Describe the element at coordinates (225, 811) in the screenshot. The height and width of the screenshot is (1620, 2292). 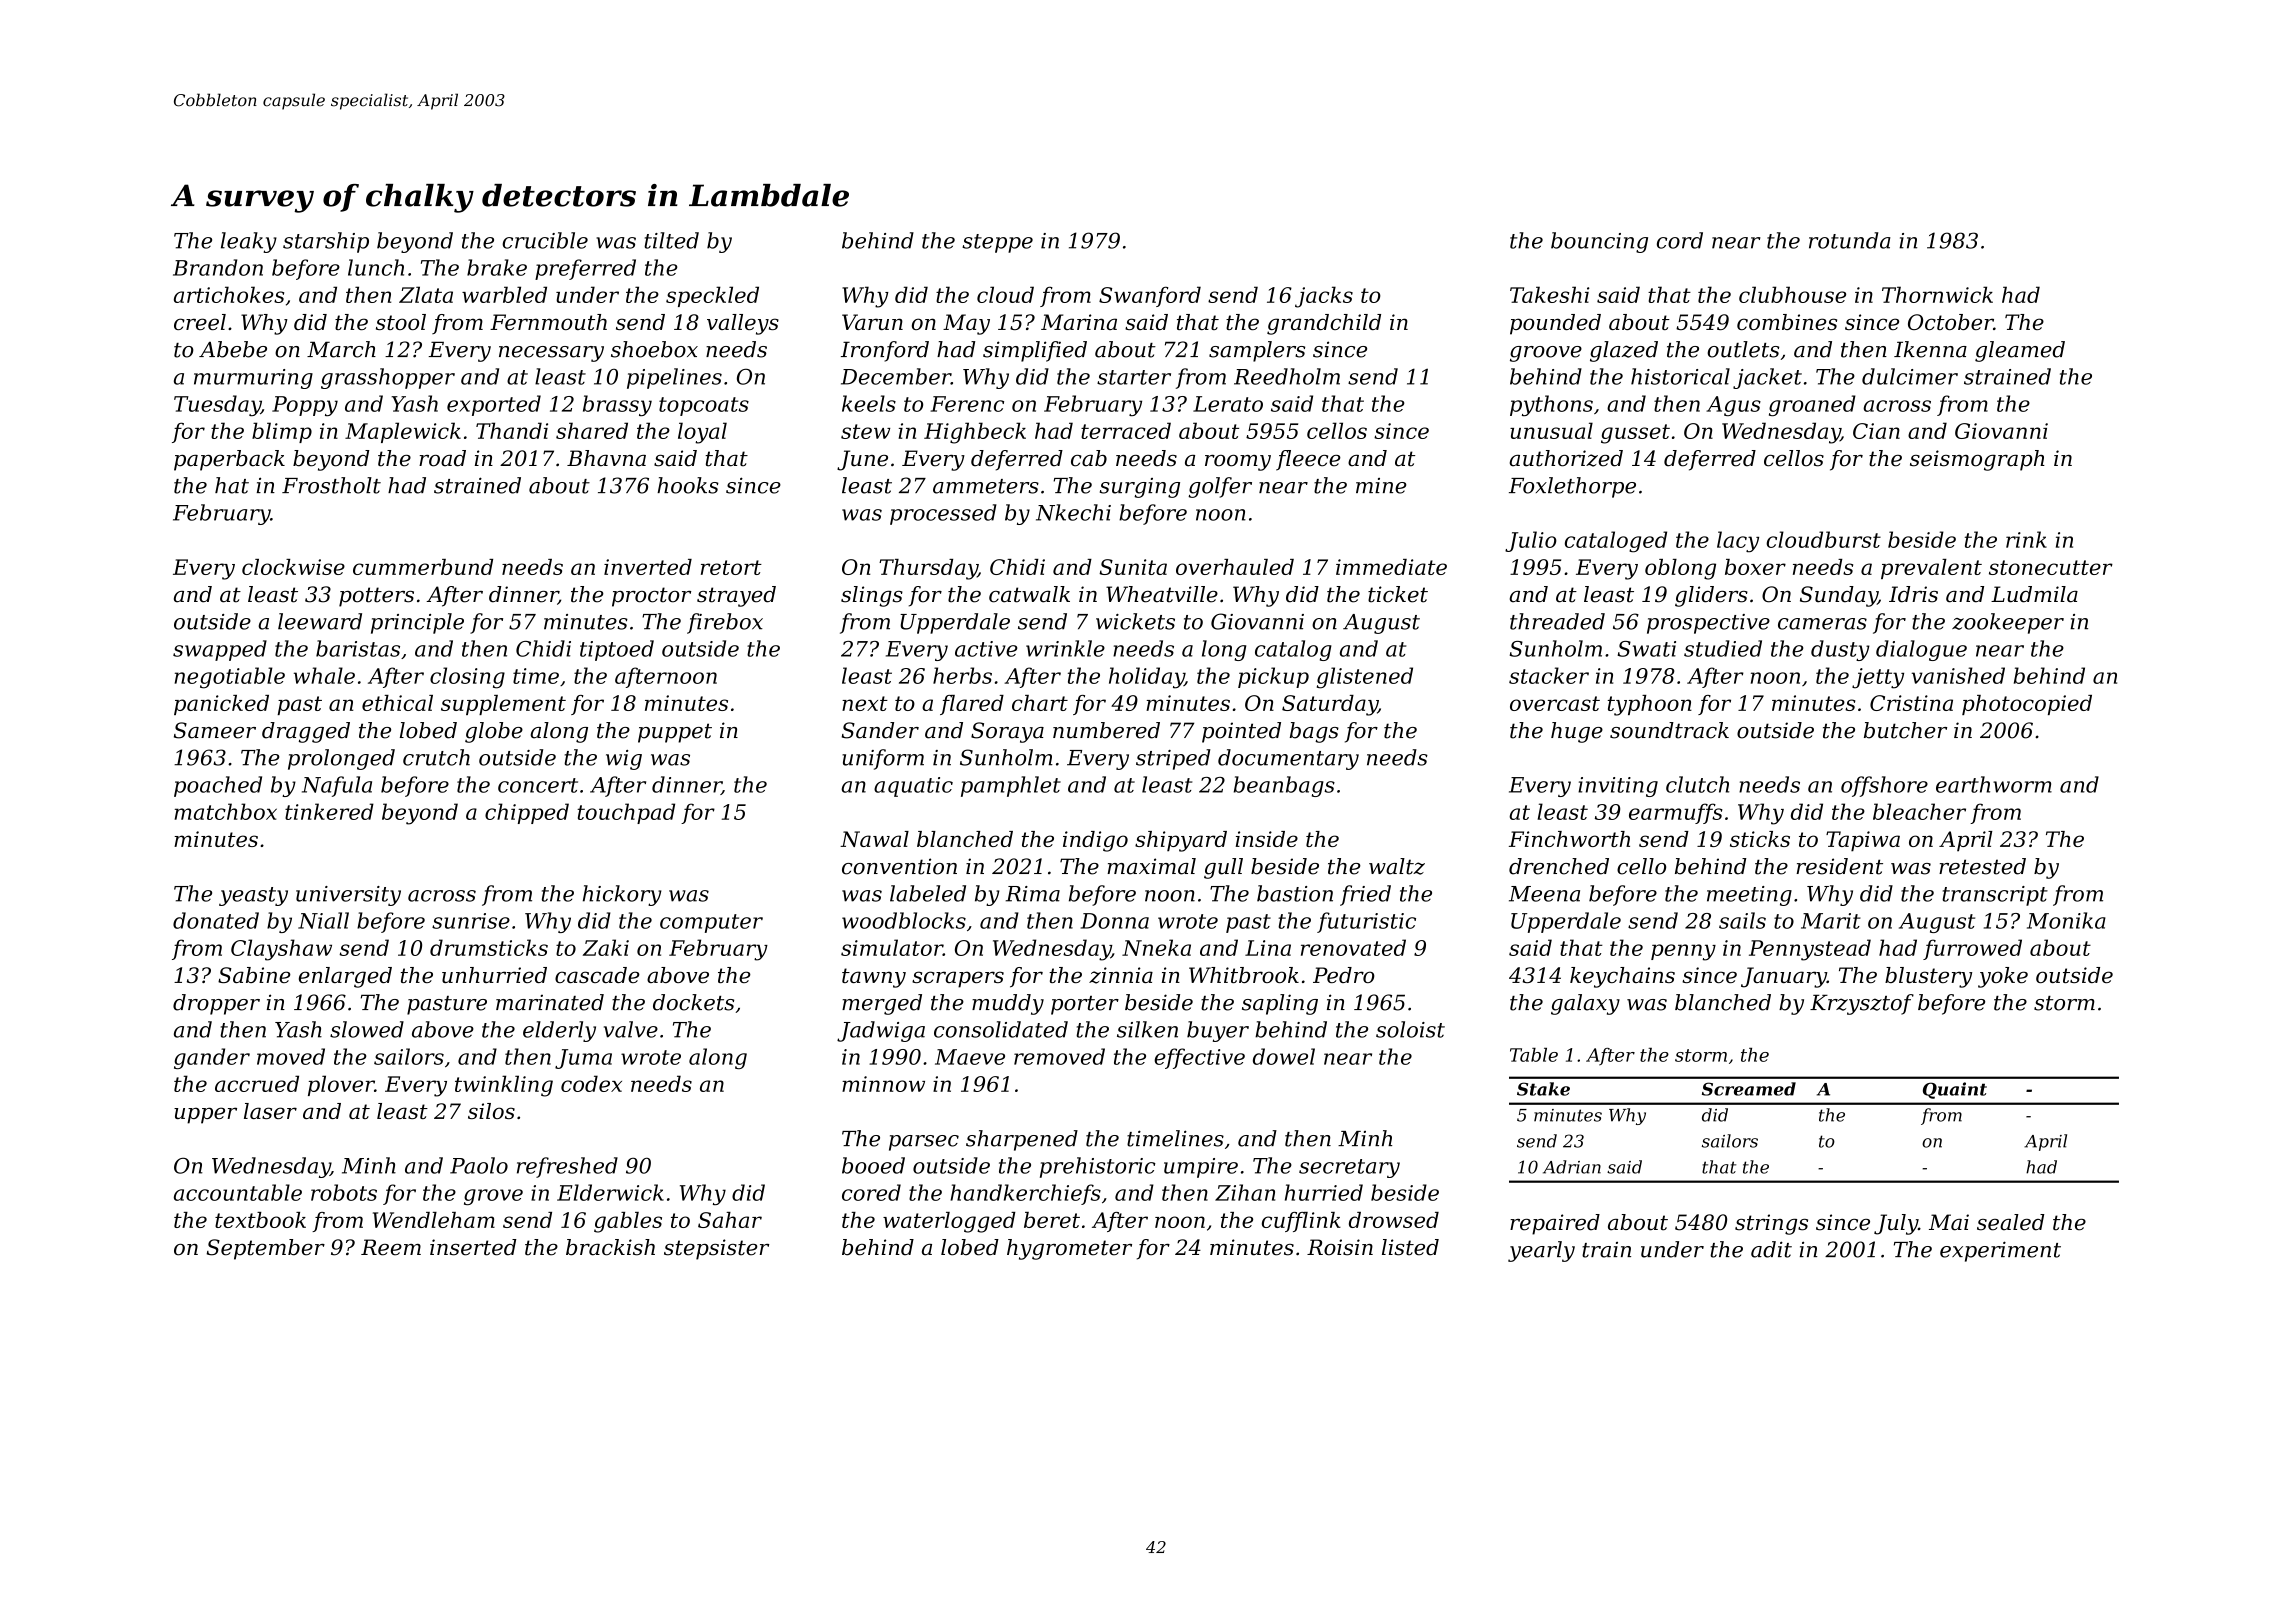
I see `matchbox` at that location.
